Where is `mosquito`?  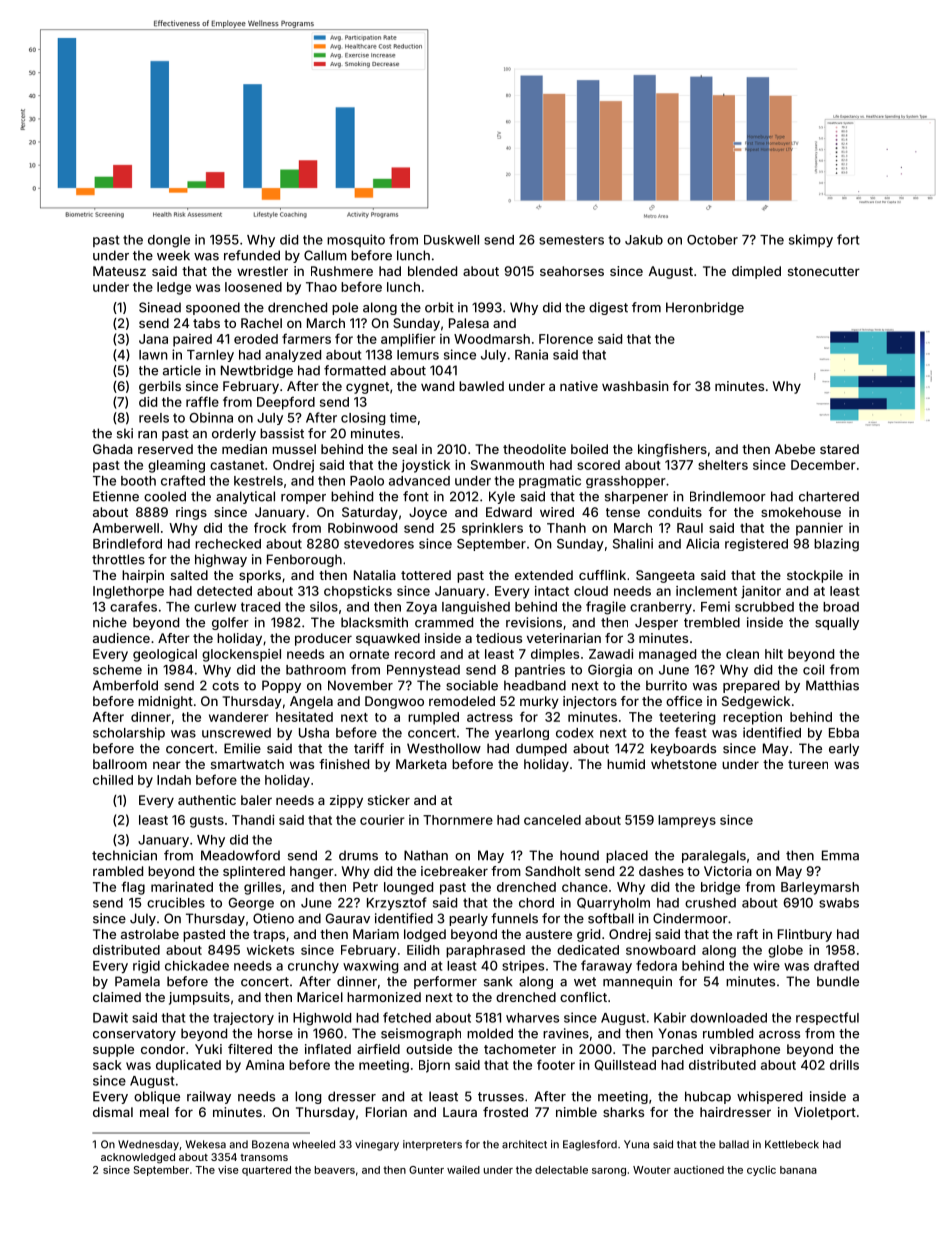 mosquito is located at coordinates (356, 240).
